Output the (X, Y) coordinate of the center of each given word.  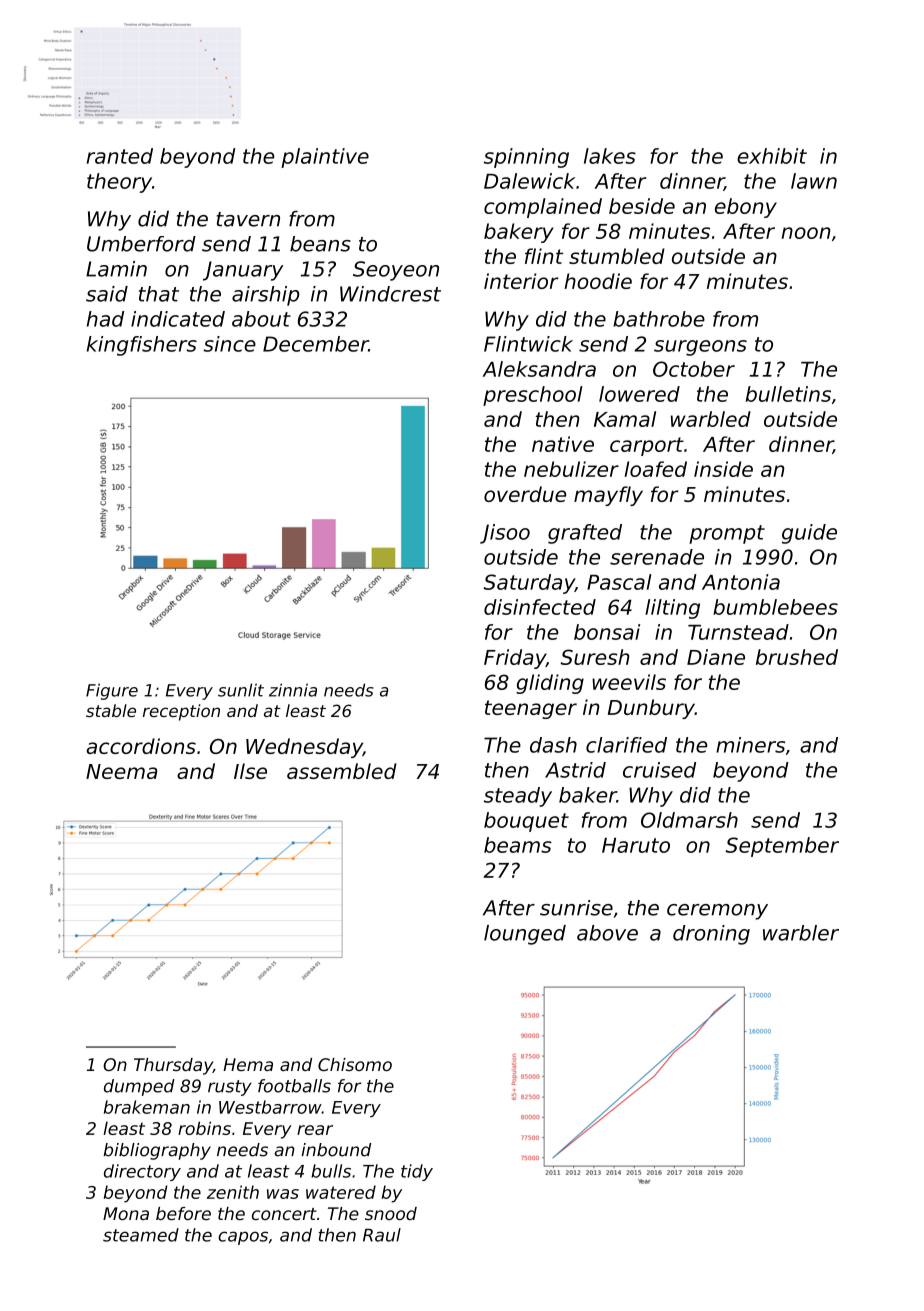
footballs (294, 1086)
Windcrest (390, 294)
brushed (797, 657)
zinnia (293, 690)
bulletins (788, 394)
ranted (120, 156)
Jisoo (505, 534)
